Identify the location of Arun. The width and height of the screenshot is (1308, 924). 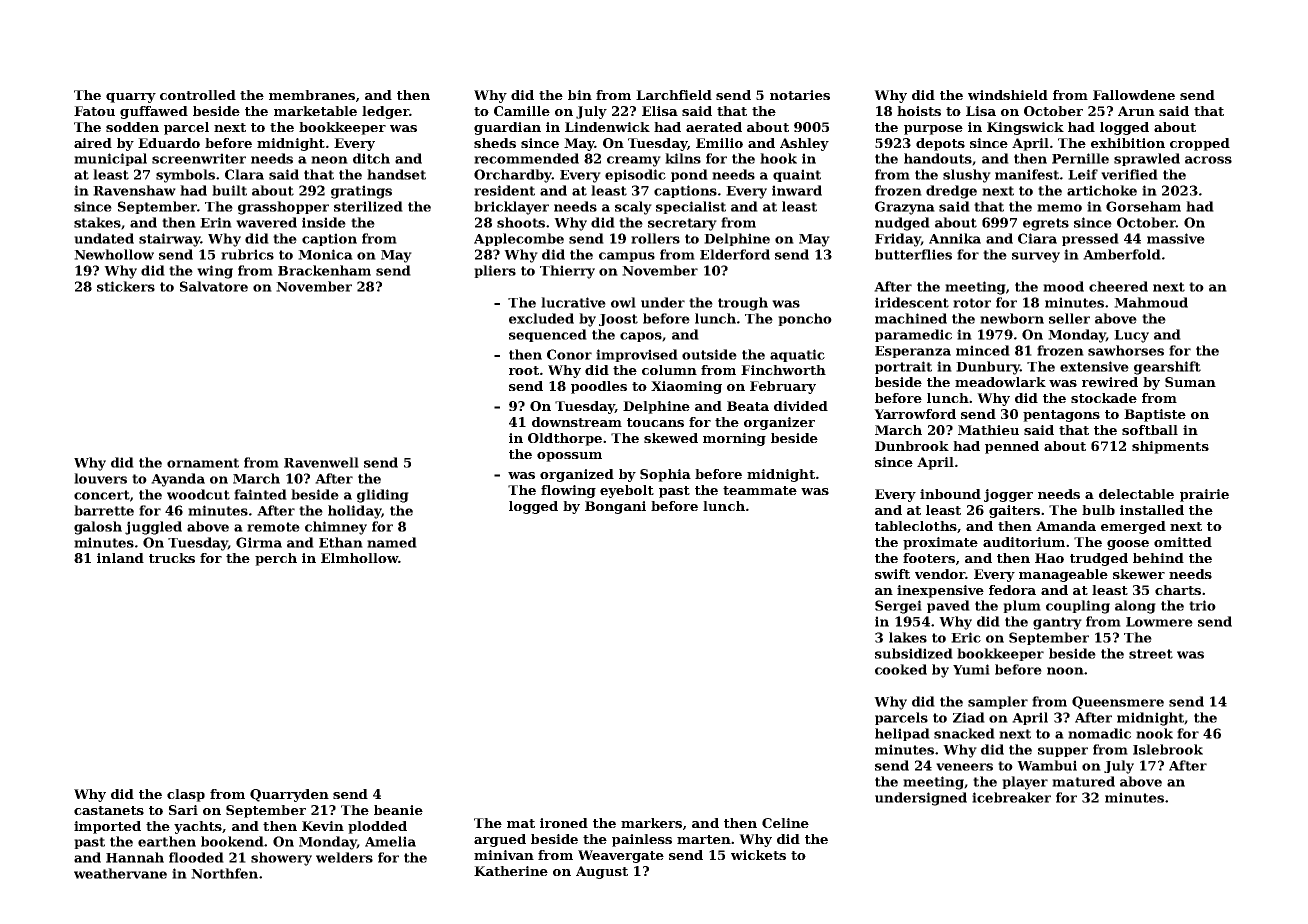
(1136, 111).
